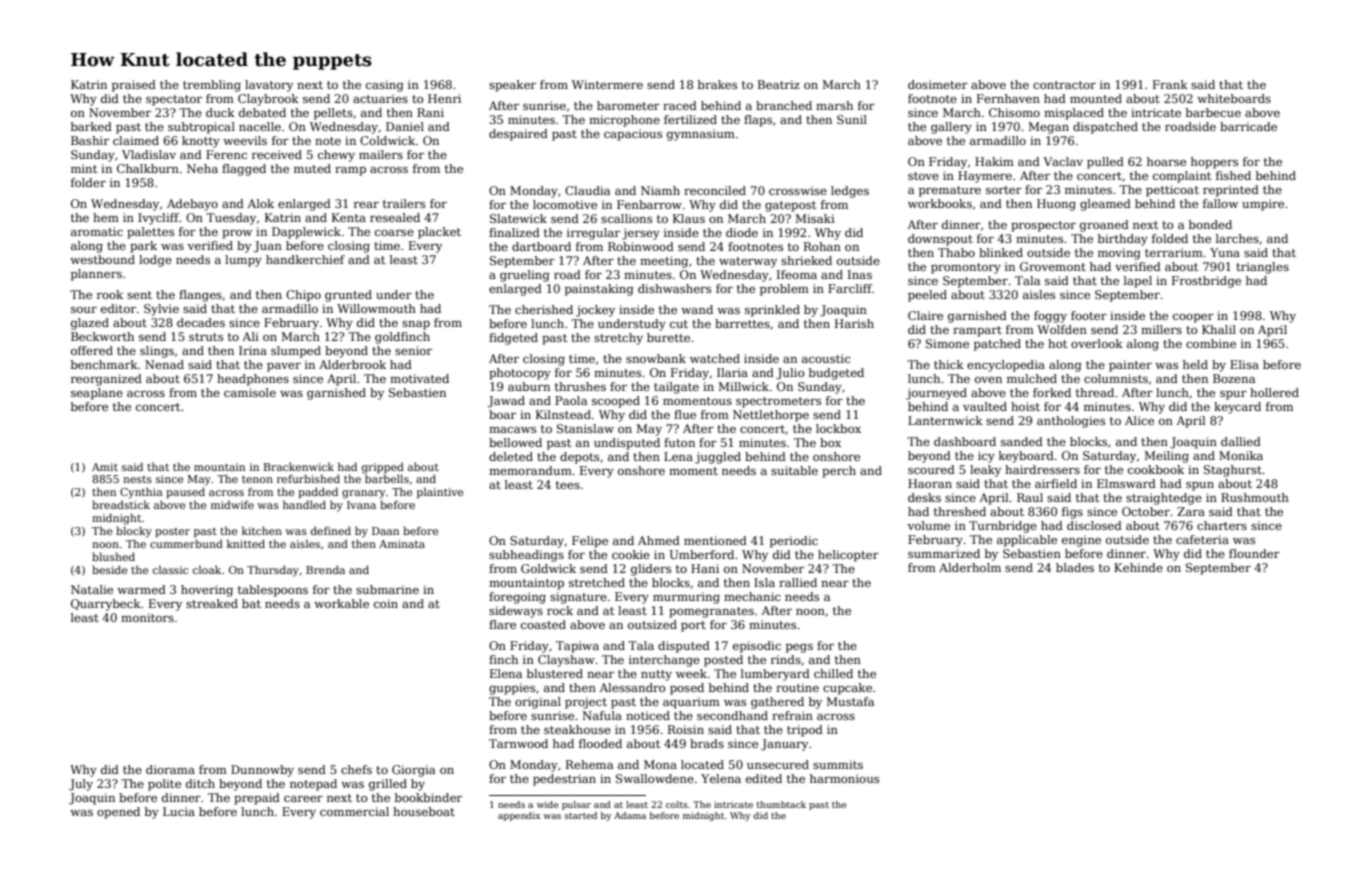 The height and width of the image is (887, 1372). I want to click on reorganized, so click(106, 380).
